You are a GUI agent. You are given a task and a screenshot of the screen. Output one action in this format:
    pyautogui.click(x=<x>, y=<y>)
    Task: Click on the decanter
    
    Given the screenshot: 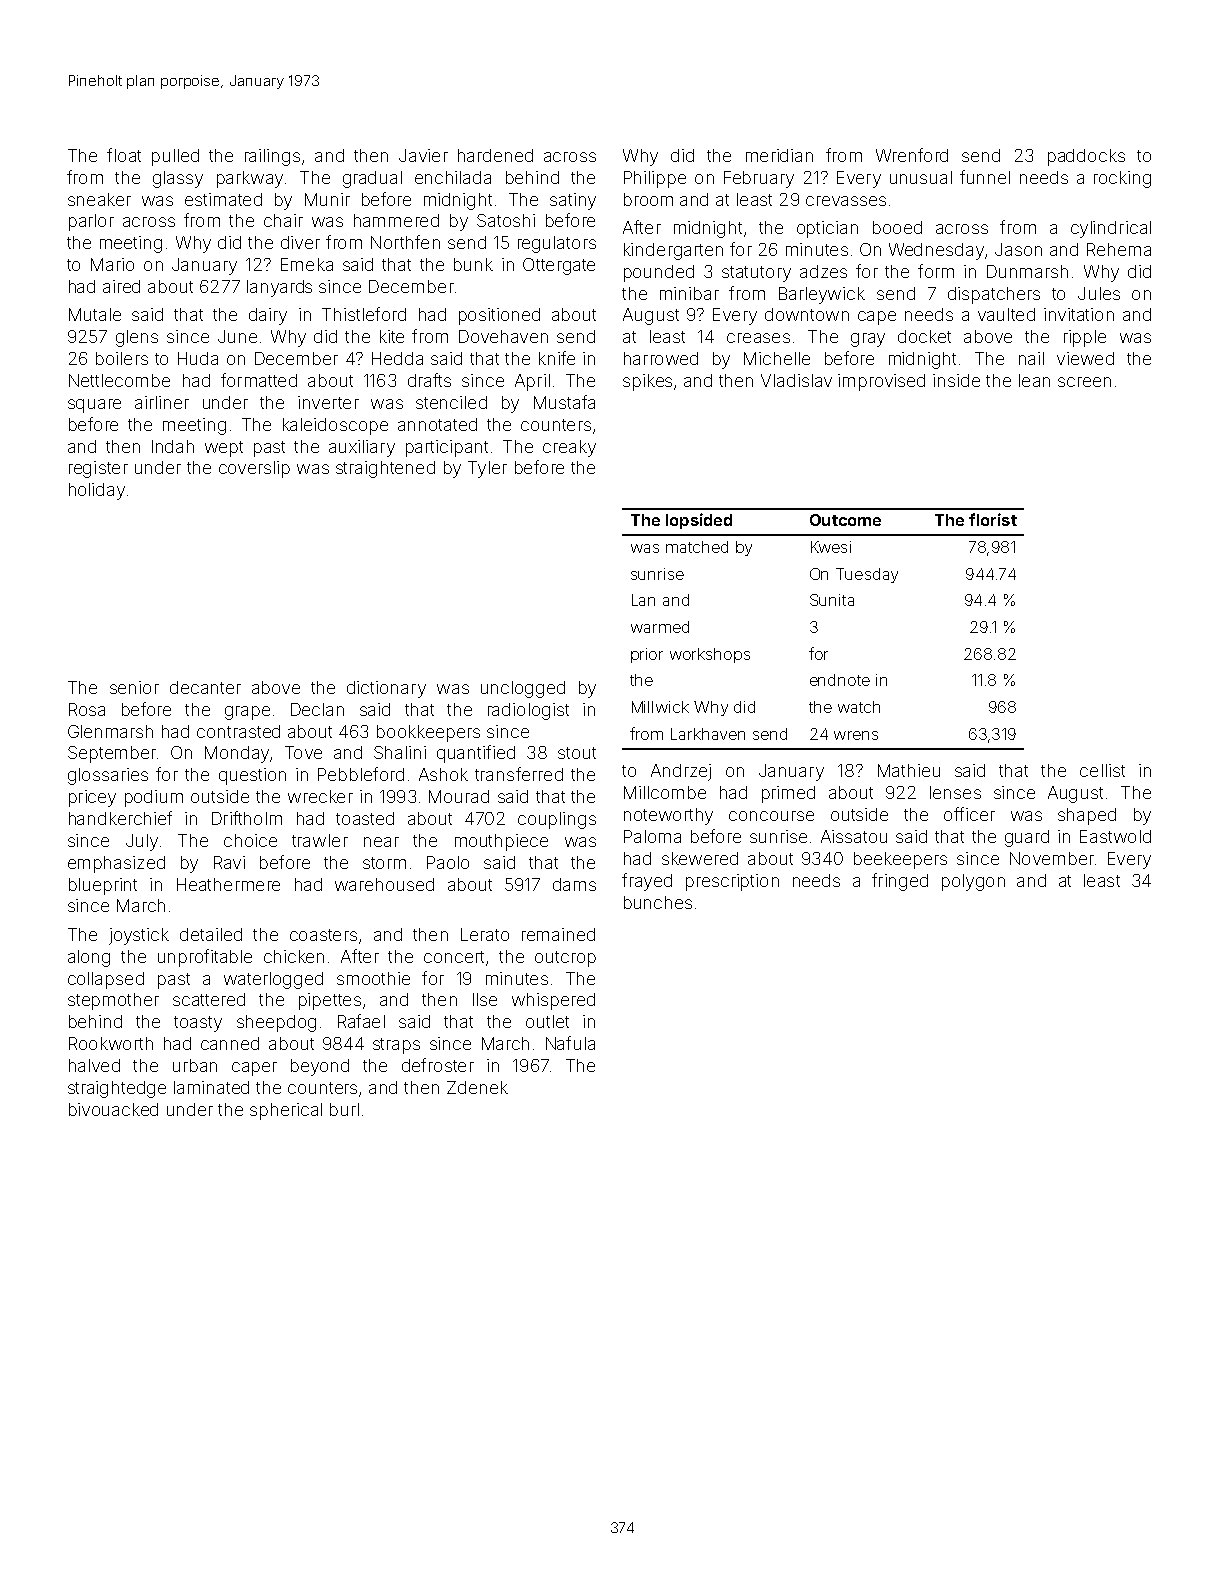 What is the action you would take?
    pyautogui.click(x=205, y=687)
